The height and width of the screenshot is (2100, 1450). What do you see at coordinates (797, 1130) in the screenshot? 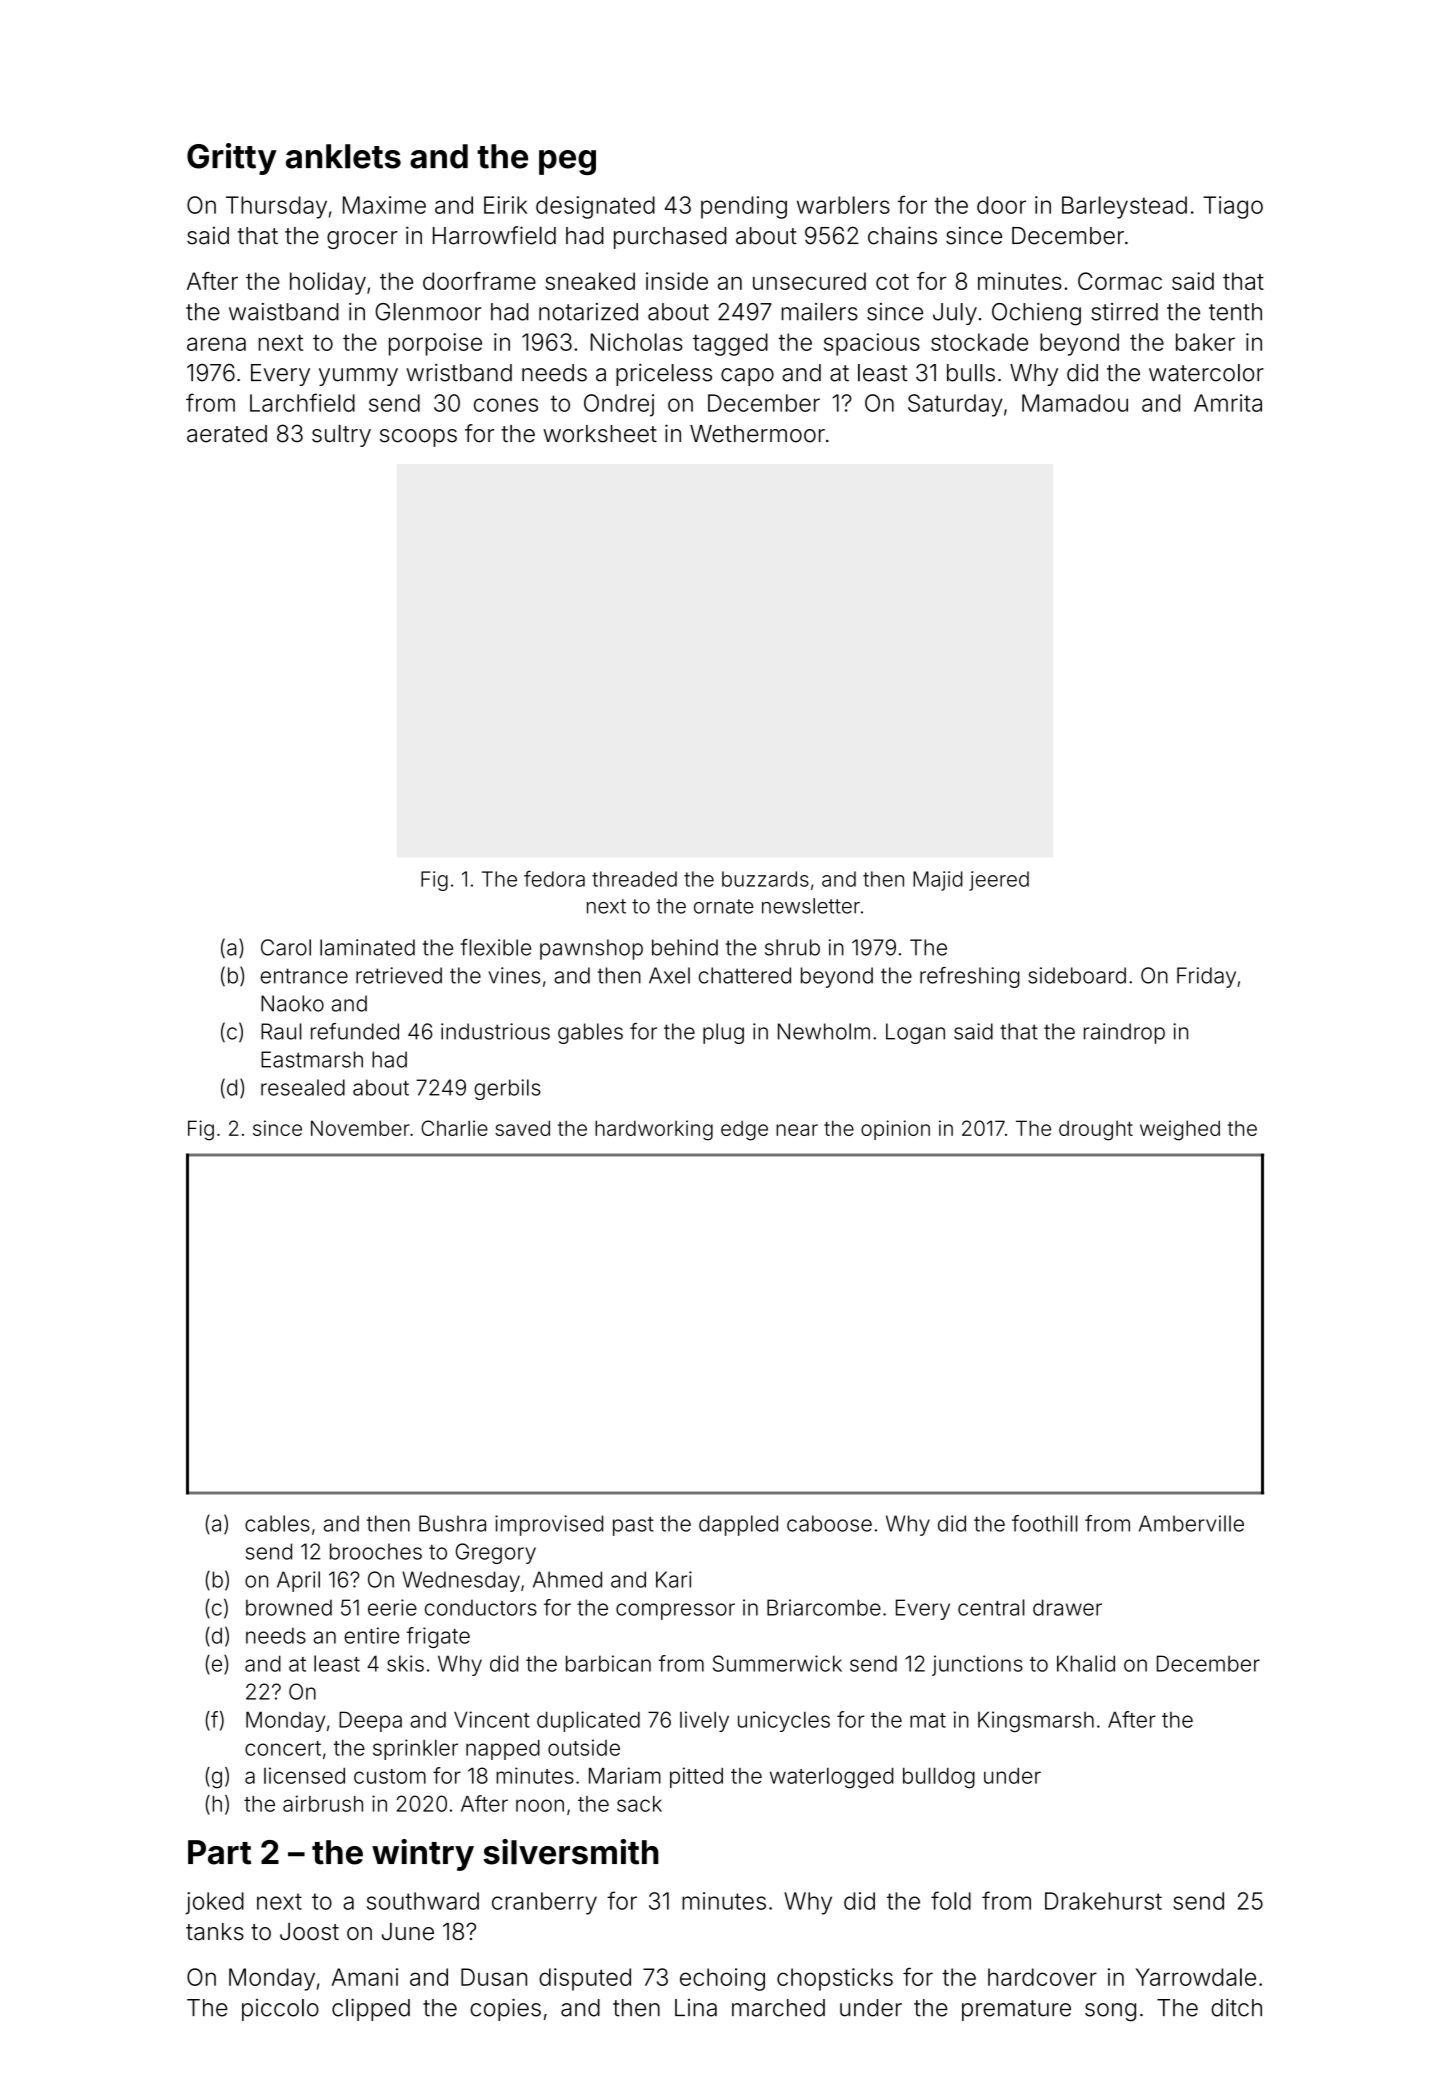
I see `near` at bounding box center [797, 1130].
